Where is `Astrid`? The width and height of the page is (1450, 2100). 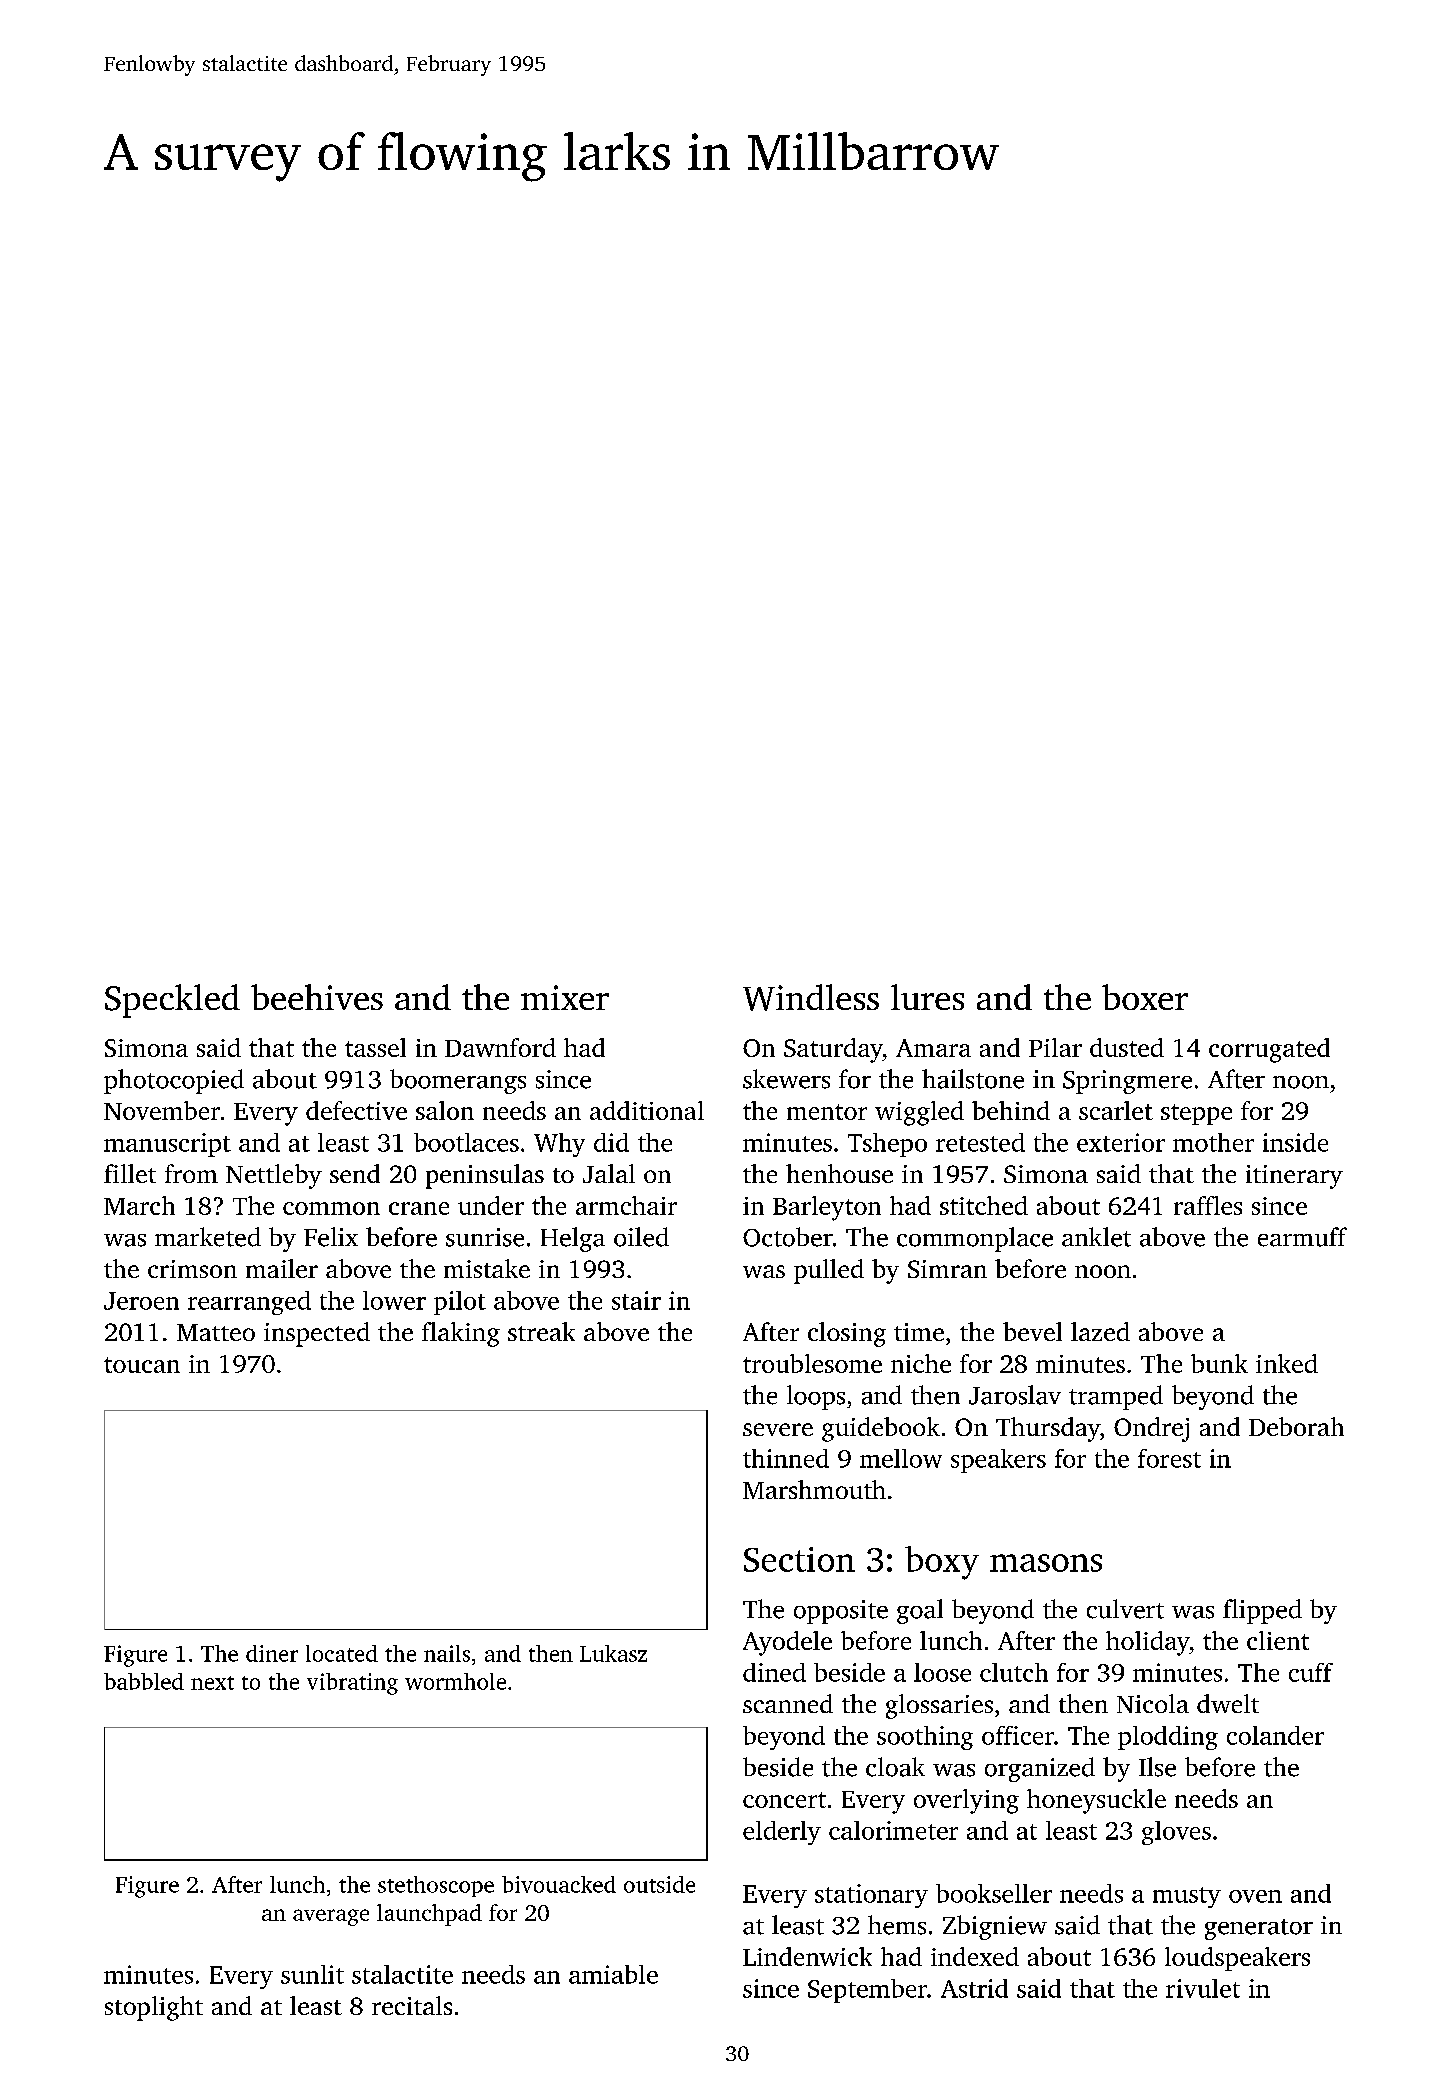 Astrid is located at coordinates (974, 1988).
